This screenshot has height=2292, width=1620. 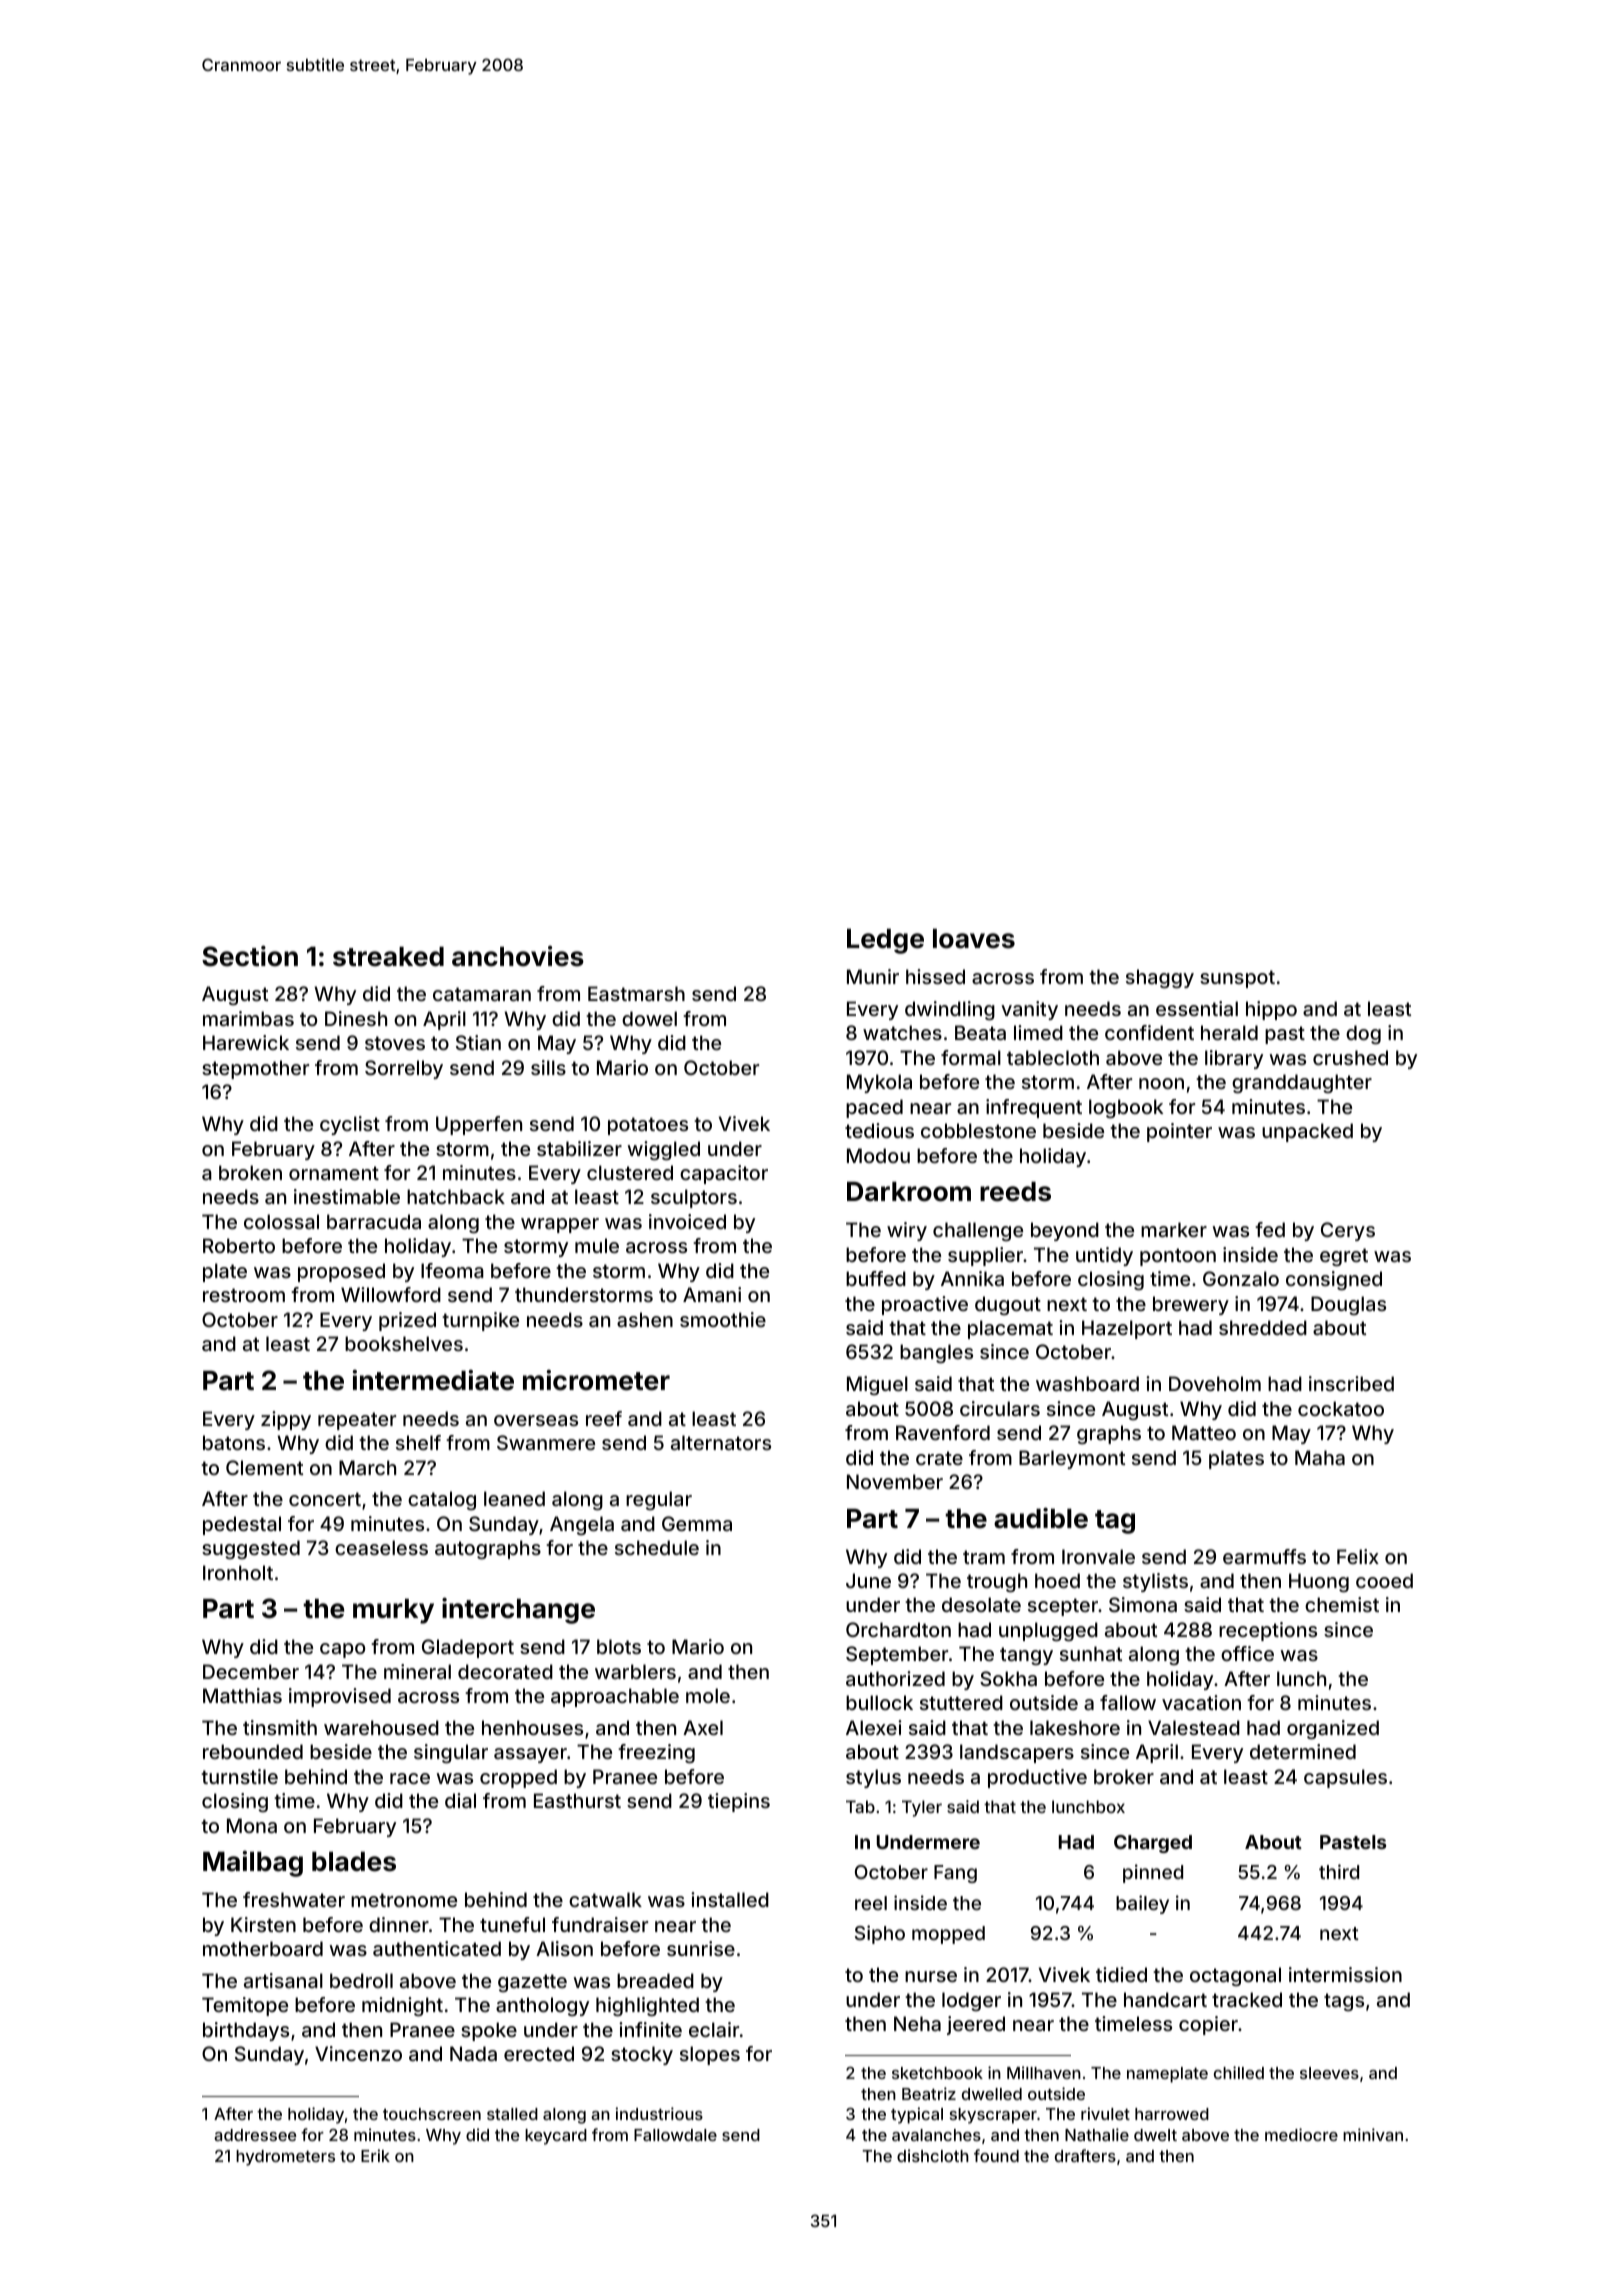 I want to click on stylus, so click(x=873, y=1778).
